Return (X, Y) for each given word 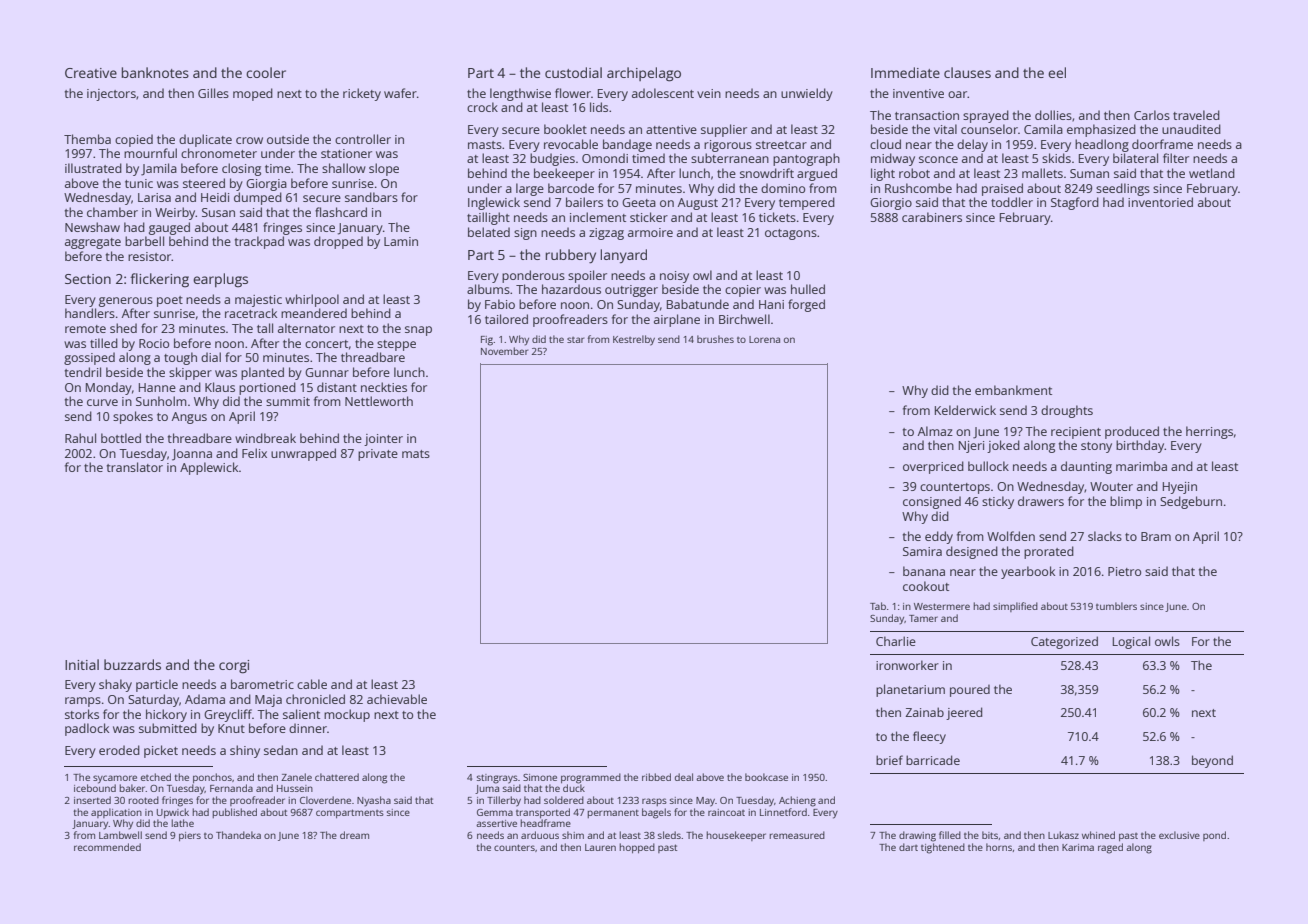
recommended (107, 847)
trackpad (259, 242)
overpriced (933, 467)
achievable (397, 699)
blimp (1126, 502)
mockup (347, 715)
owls (1167, 641)
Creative (91, 73)
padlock (87, 729)
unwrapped (303, 454)
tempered (807, 203)
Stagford (1075, 203)
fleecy (929, 737)
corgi (234, 667)
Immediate (905, 72)
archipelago (644, 74)
